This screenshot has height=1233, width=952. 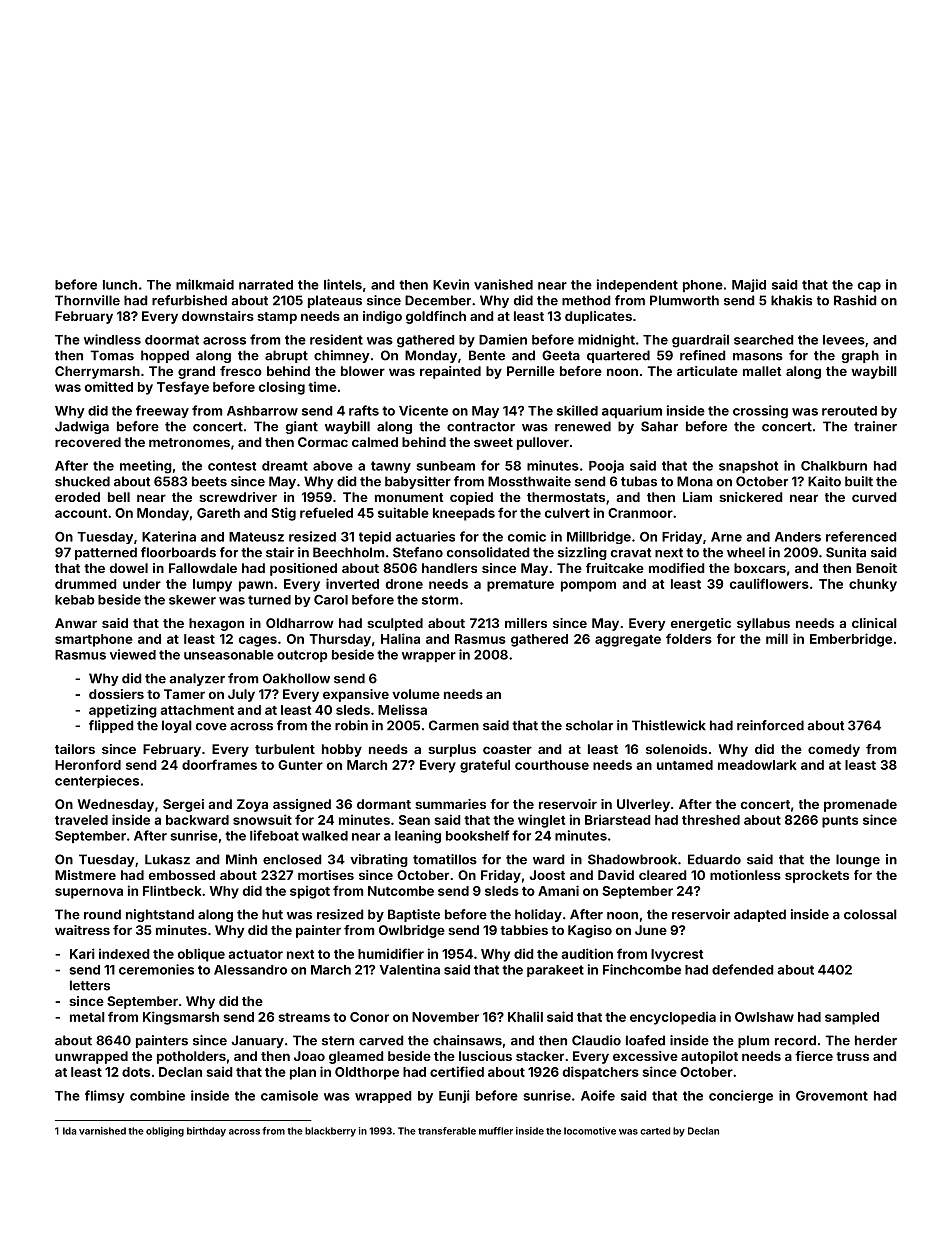 What do you see at coordinates (589, 725) in the screenshot?
I see `scholar` at bounding box center [589, 725].
